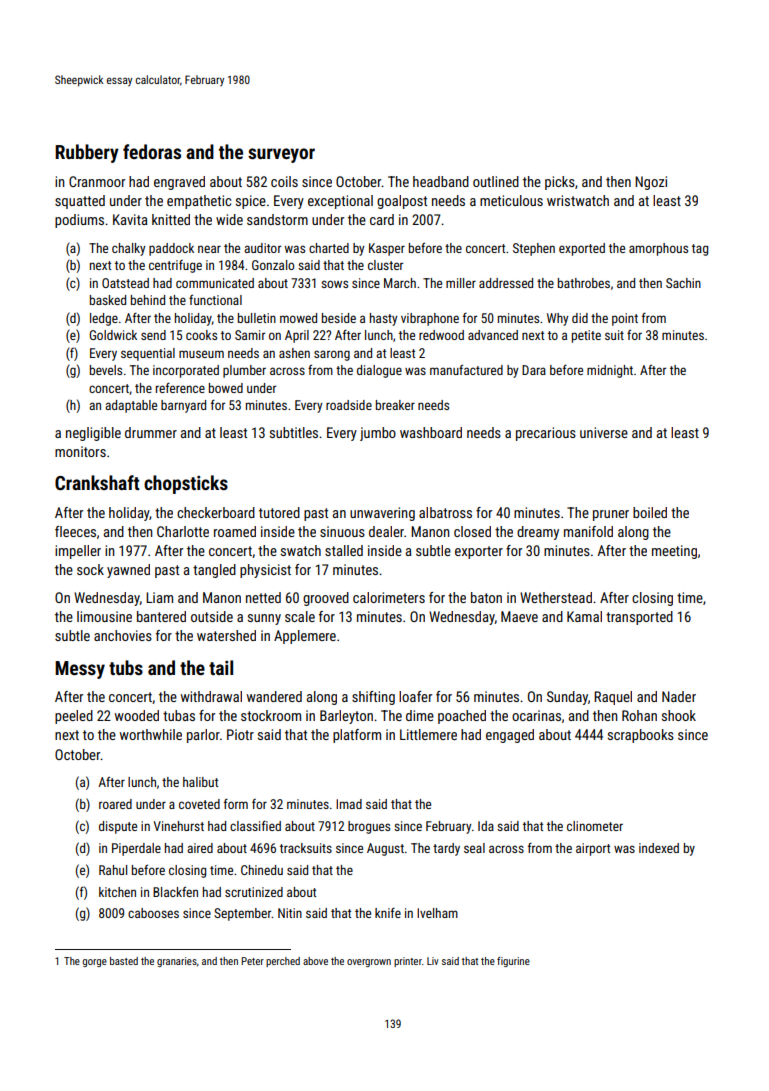  Describe the element at coordinates (659, 848) in the page. I see `indexed` at that location.
